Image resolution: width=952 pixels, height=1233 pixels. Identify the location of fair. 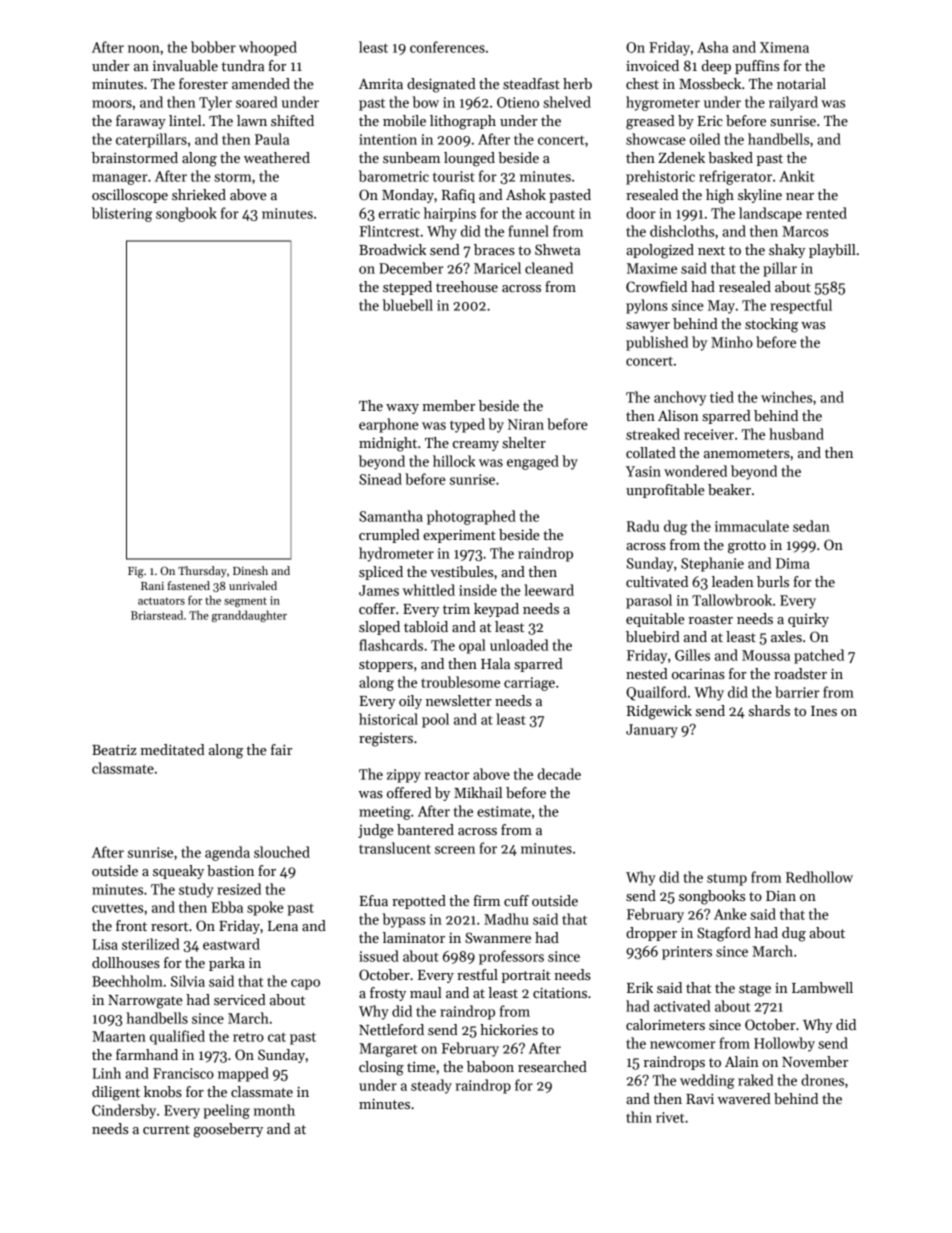
(281, 749).
